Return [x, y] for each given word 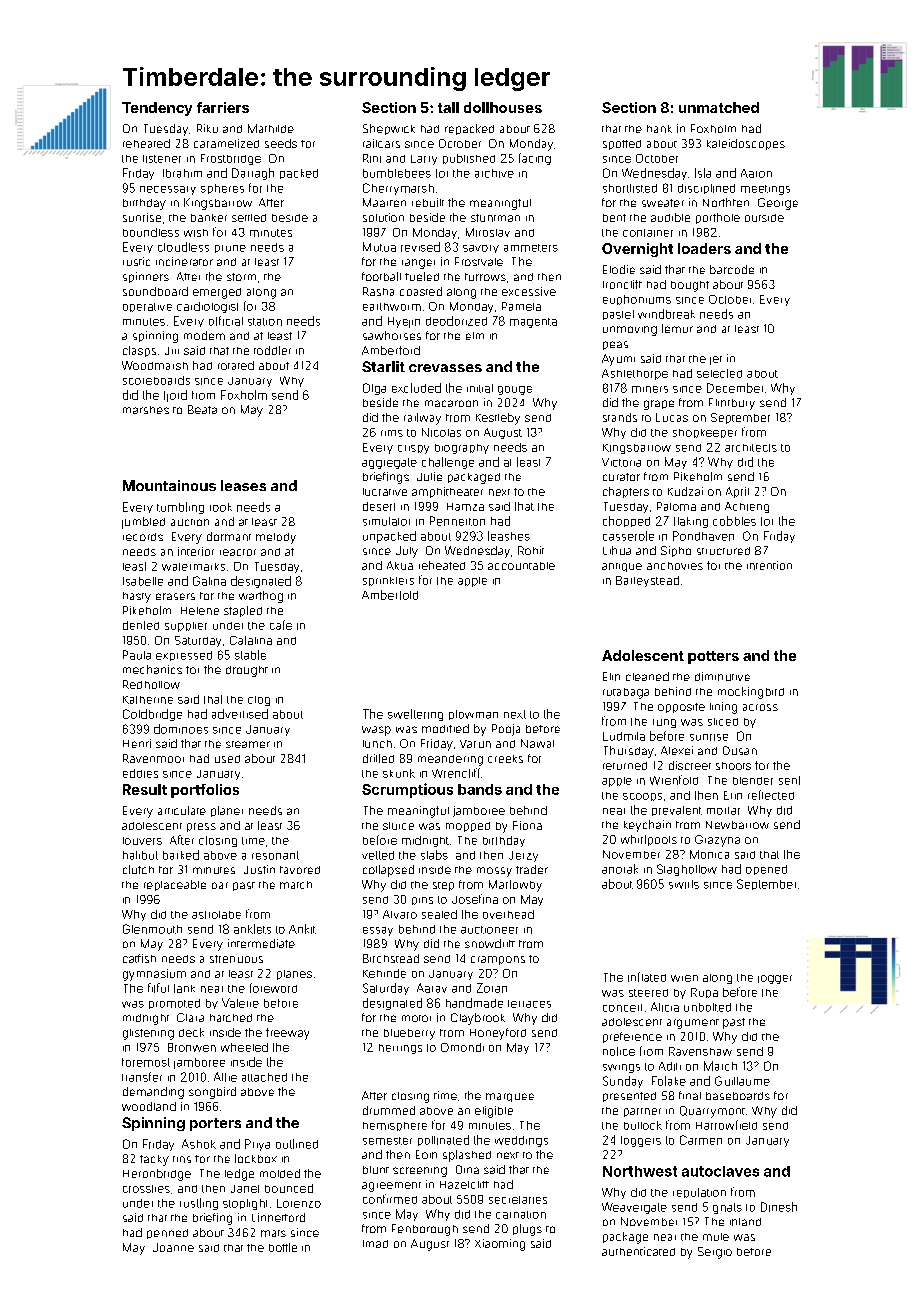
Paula [137, 655]
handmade [474, 1003]
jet [716, 360]
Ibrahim [182, 173]
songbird [212, 1093]
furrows [485, 277]
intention [769, 565]
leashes [509, 536]
